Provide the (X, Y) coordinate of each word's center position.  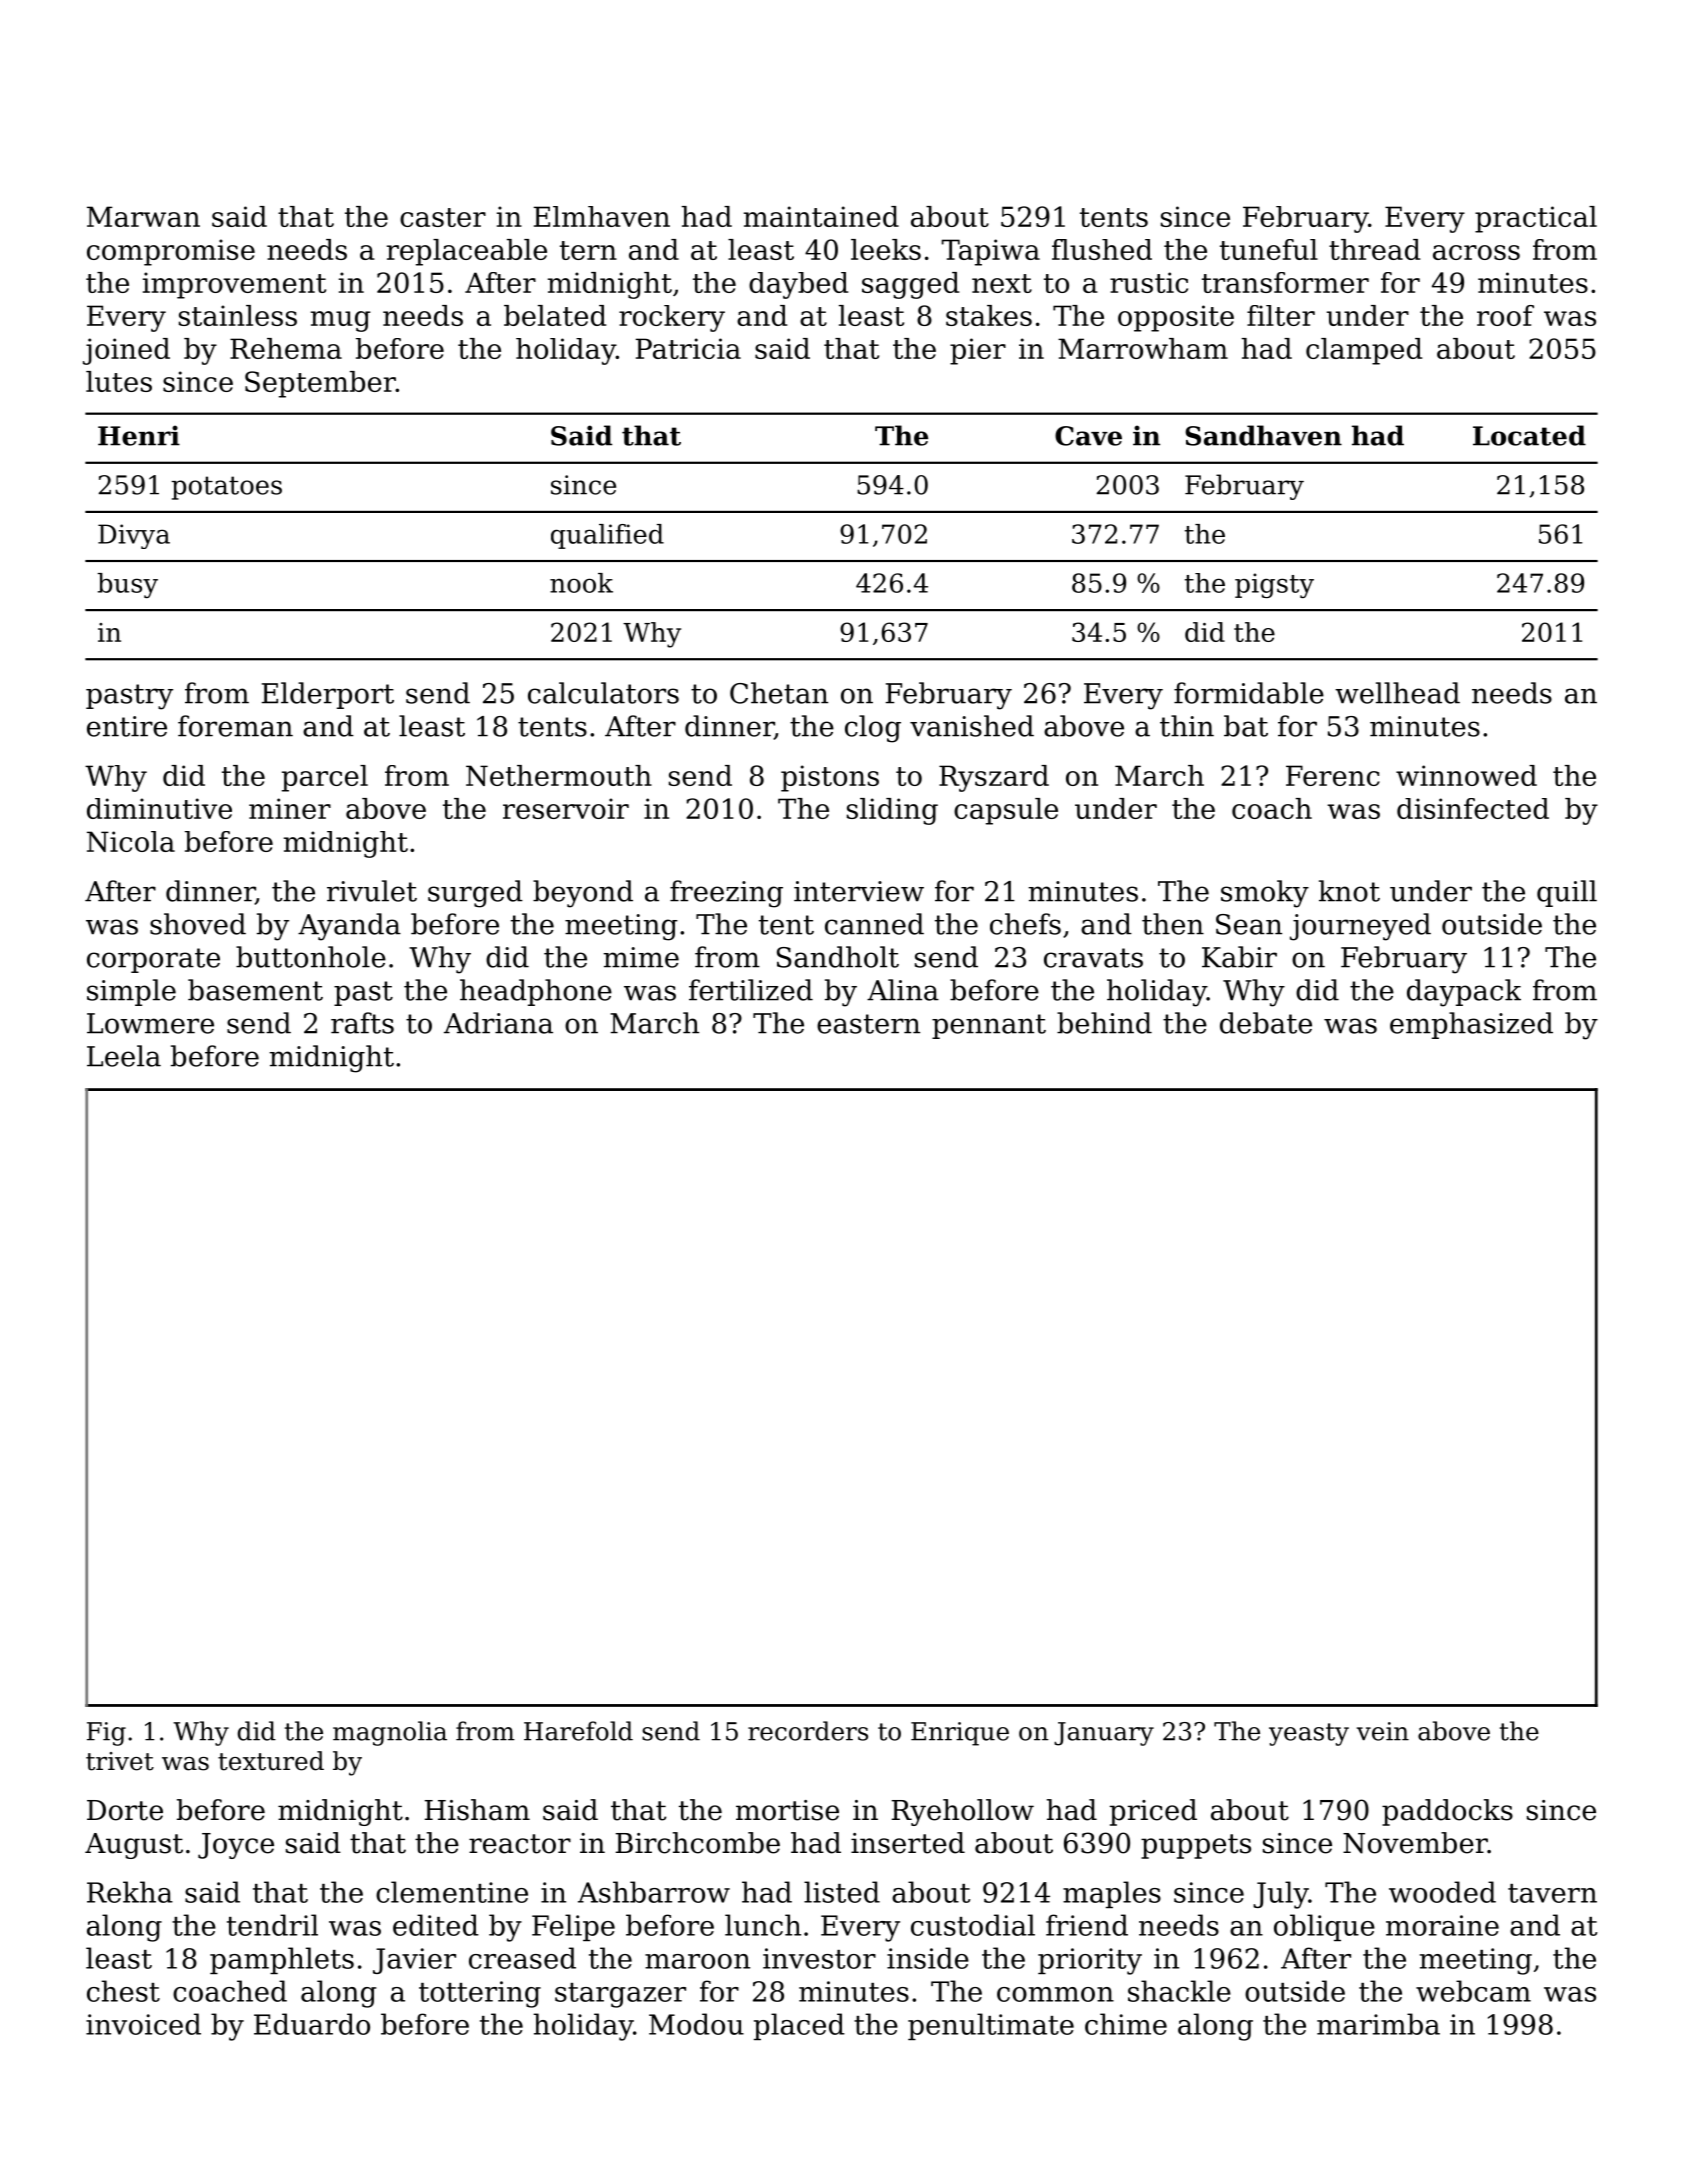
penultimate (991, 2026)
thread (1374, 249)
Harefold (578, 1731)
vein (1383, 1731)
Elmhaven (602, 216)
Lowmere (150, 1023)
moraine (1442, 1925)
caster (443, 217)
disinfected (1473, 808)
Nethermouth (559, 775)
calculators (603, 693)
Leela (124, 1056)
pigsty (1274, 585)
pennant (989, 1026)
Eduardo (312, 2024)
